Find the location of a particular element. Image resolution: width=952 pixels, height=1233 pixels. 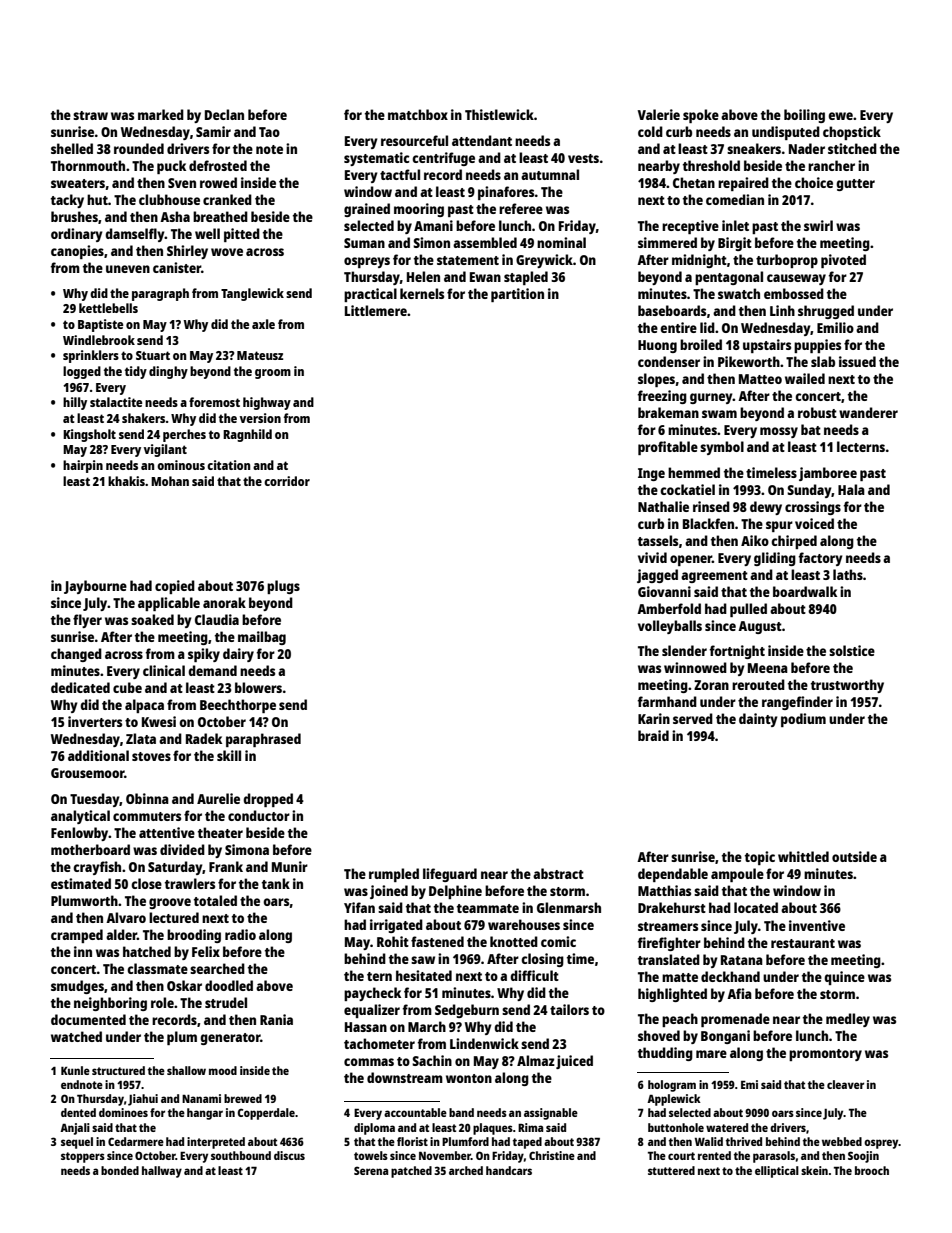

swirl is located at coordinates (818, 225).
